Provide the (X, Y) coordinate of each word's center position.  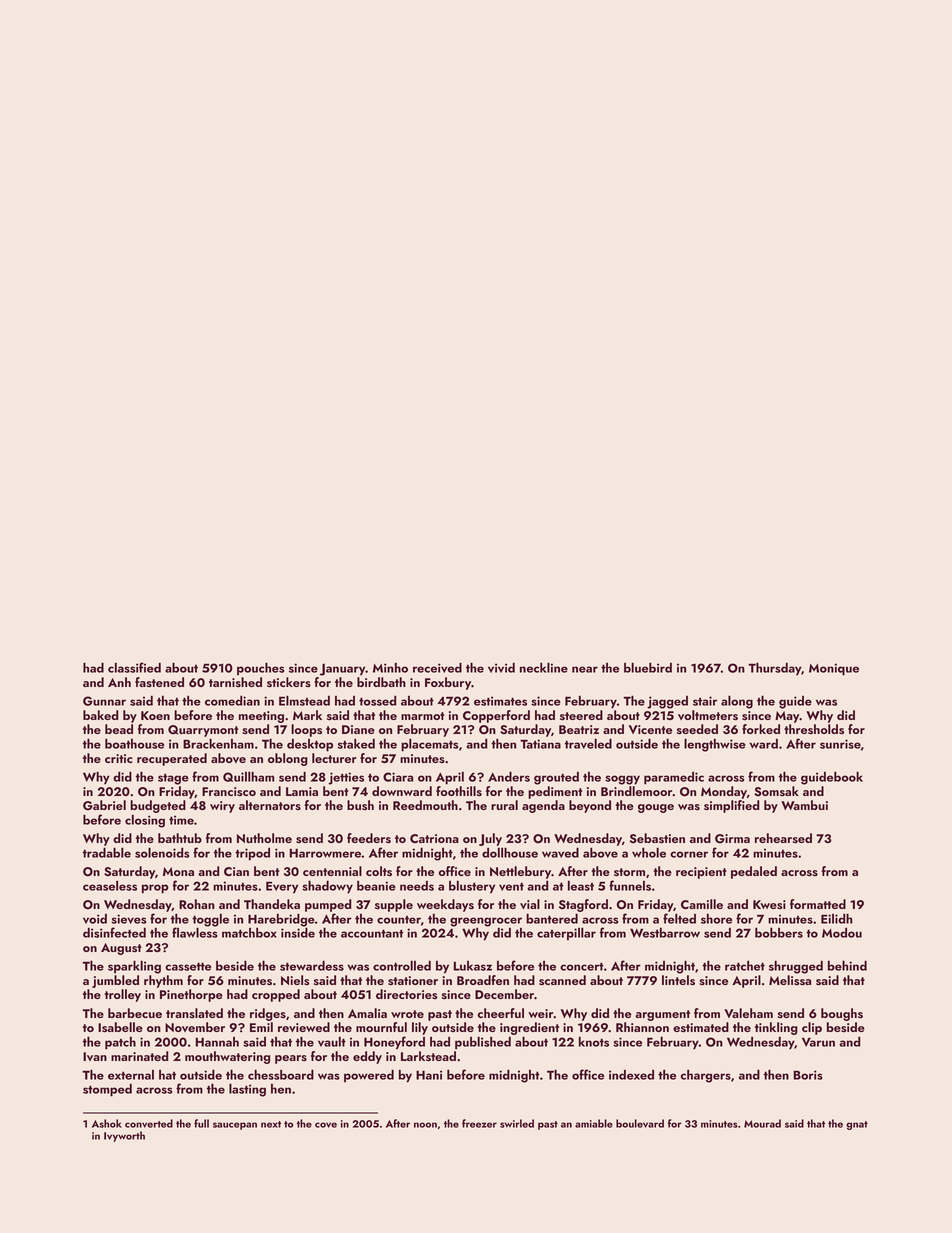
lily (420, 1028)
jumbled (115, 981)
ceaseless (110, 885)
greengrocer (486, 922)
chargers (705, 1076)
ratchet (745, 965)
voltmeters (708, 715)
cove (326, 1125)
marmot (422, 716)
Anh (119, 682)
